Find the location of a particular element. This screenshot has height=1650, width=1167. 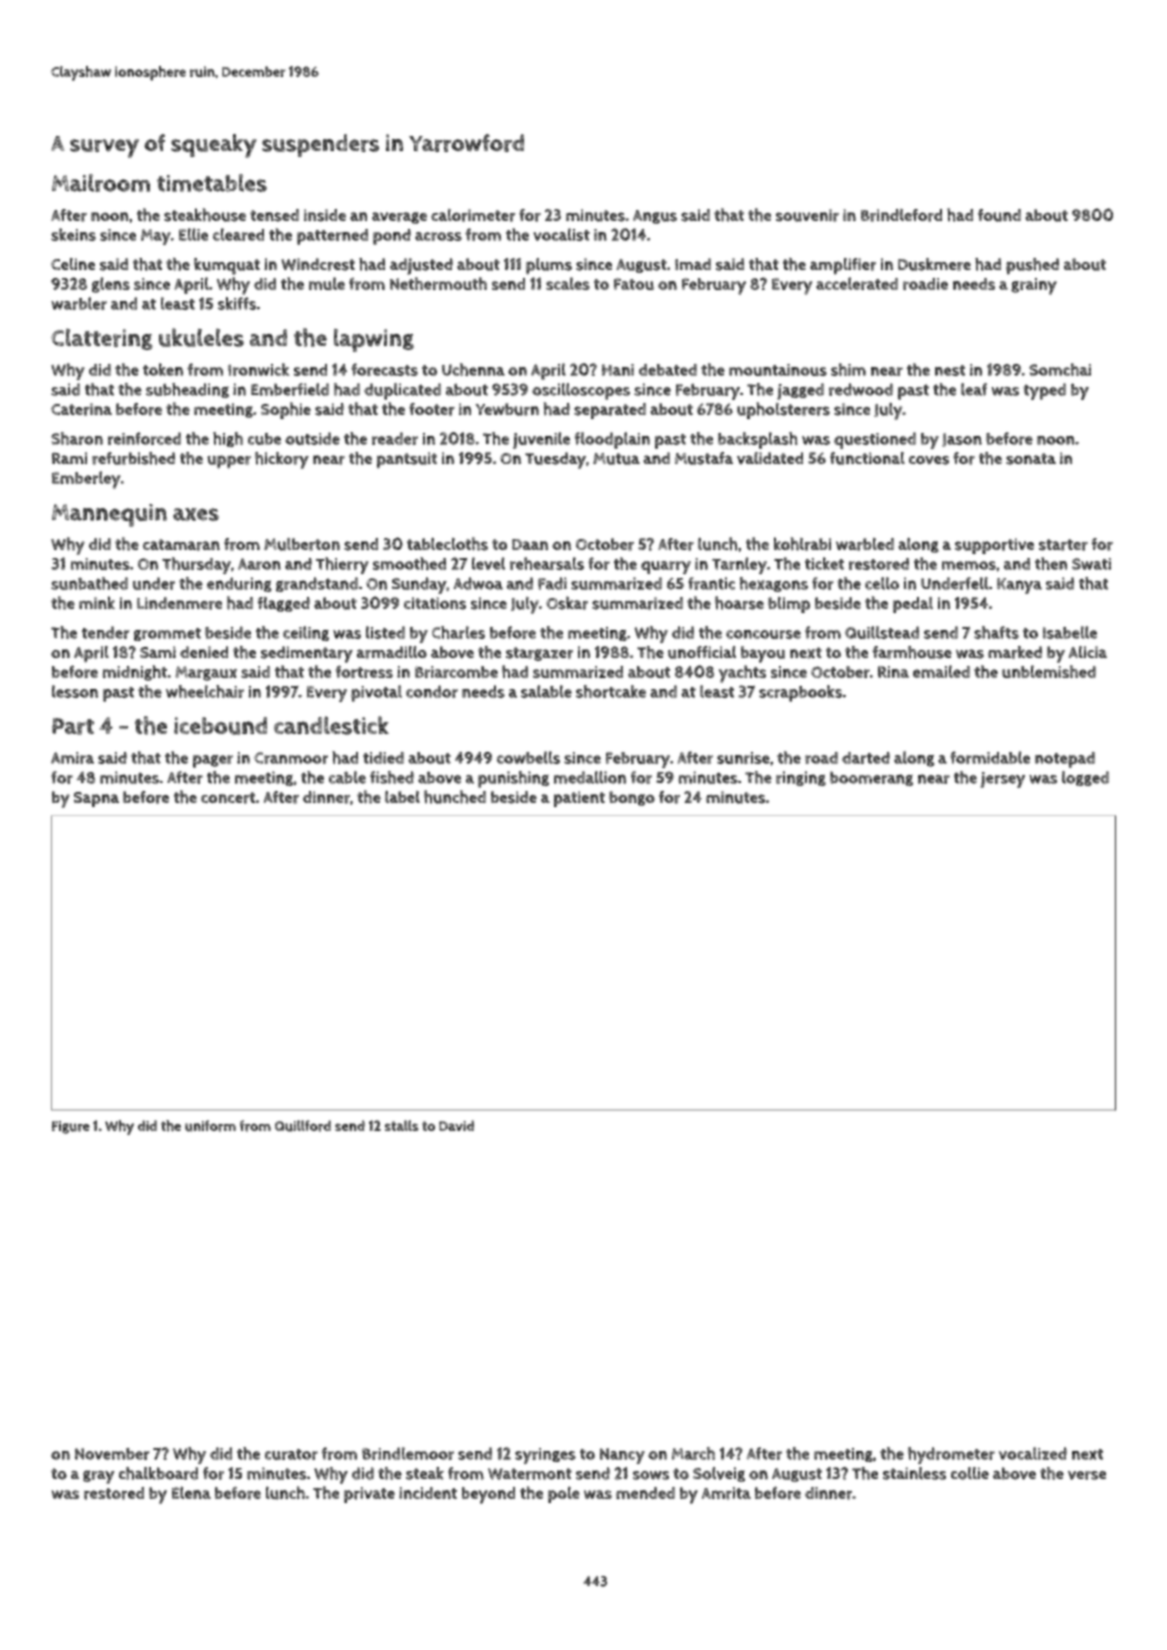

pushed is located at coordinates (1032, 266).
